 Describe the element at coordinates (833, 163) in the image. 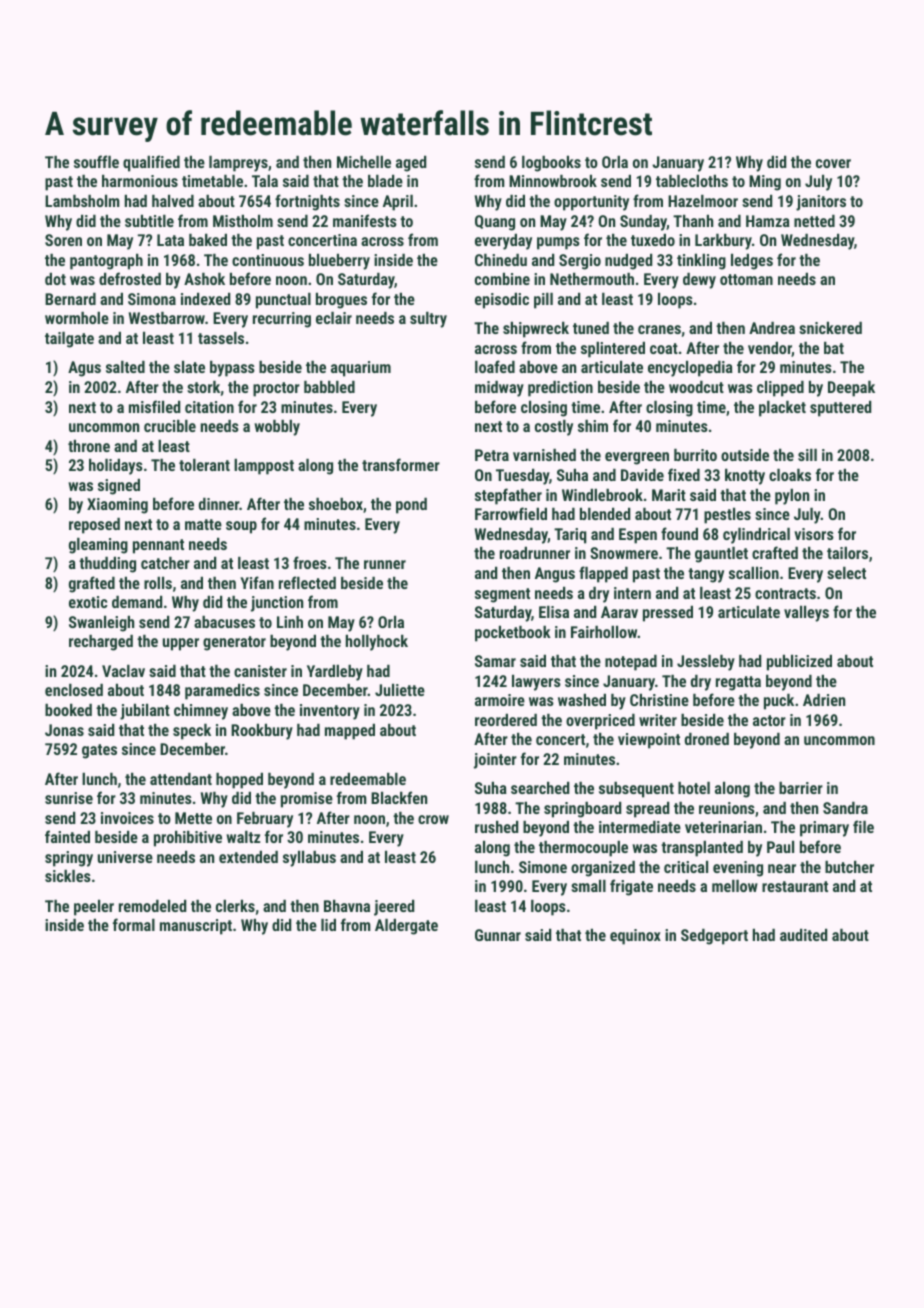

I see `cover` at that location.
